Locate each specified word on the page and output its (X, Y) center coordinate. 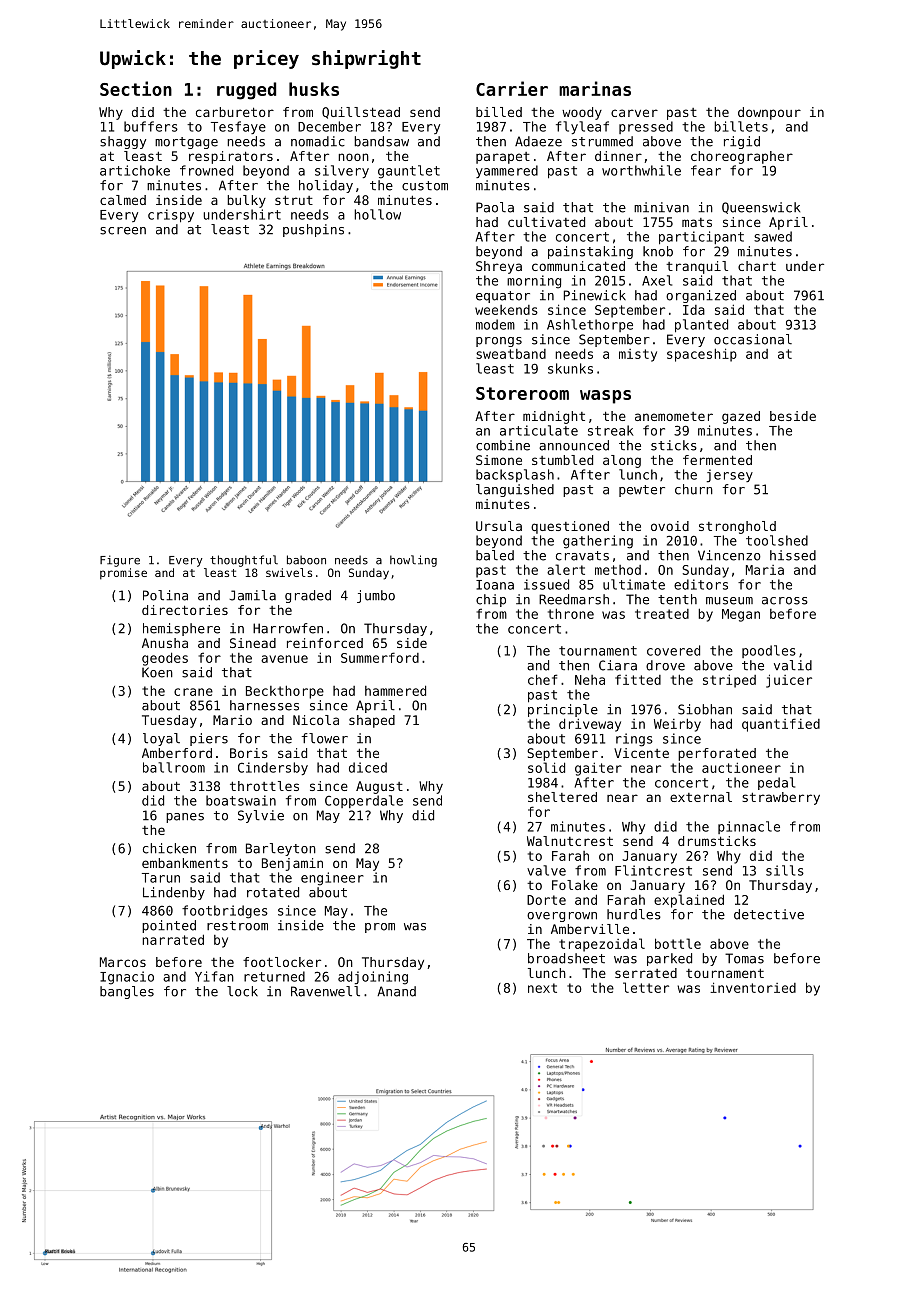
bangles (127, 992)
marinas (595, 88)
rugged (246, 91)
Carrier (512, 88)
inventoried (753, 987)
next (542, 988)
